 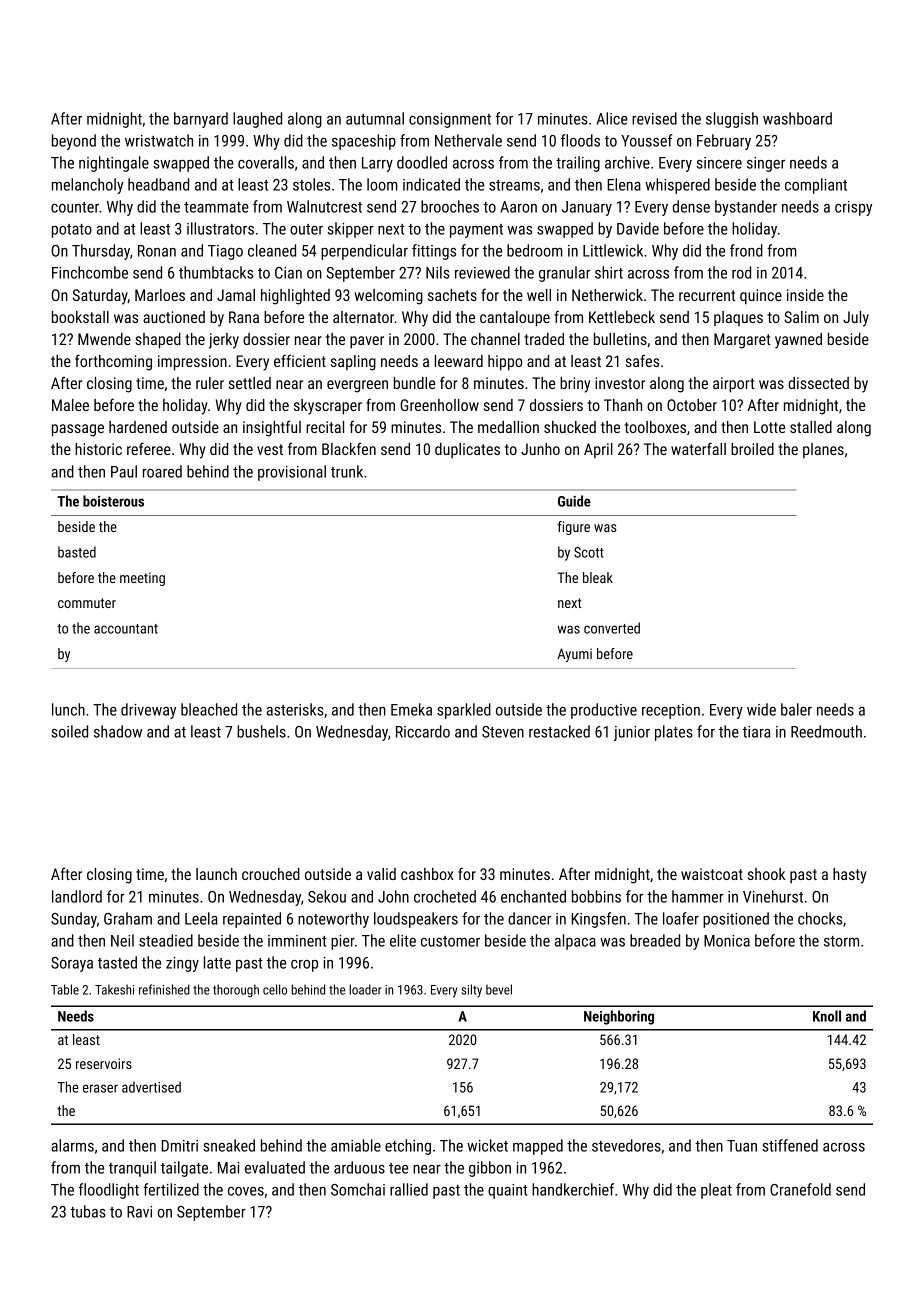 I want to click on bookstall, so click(x=80, y=317).
